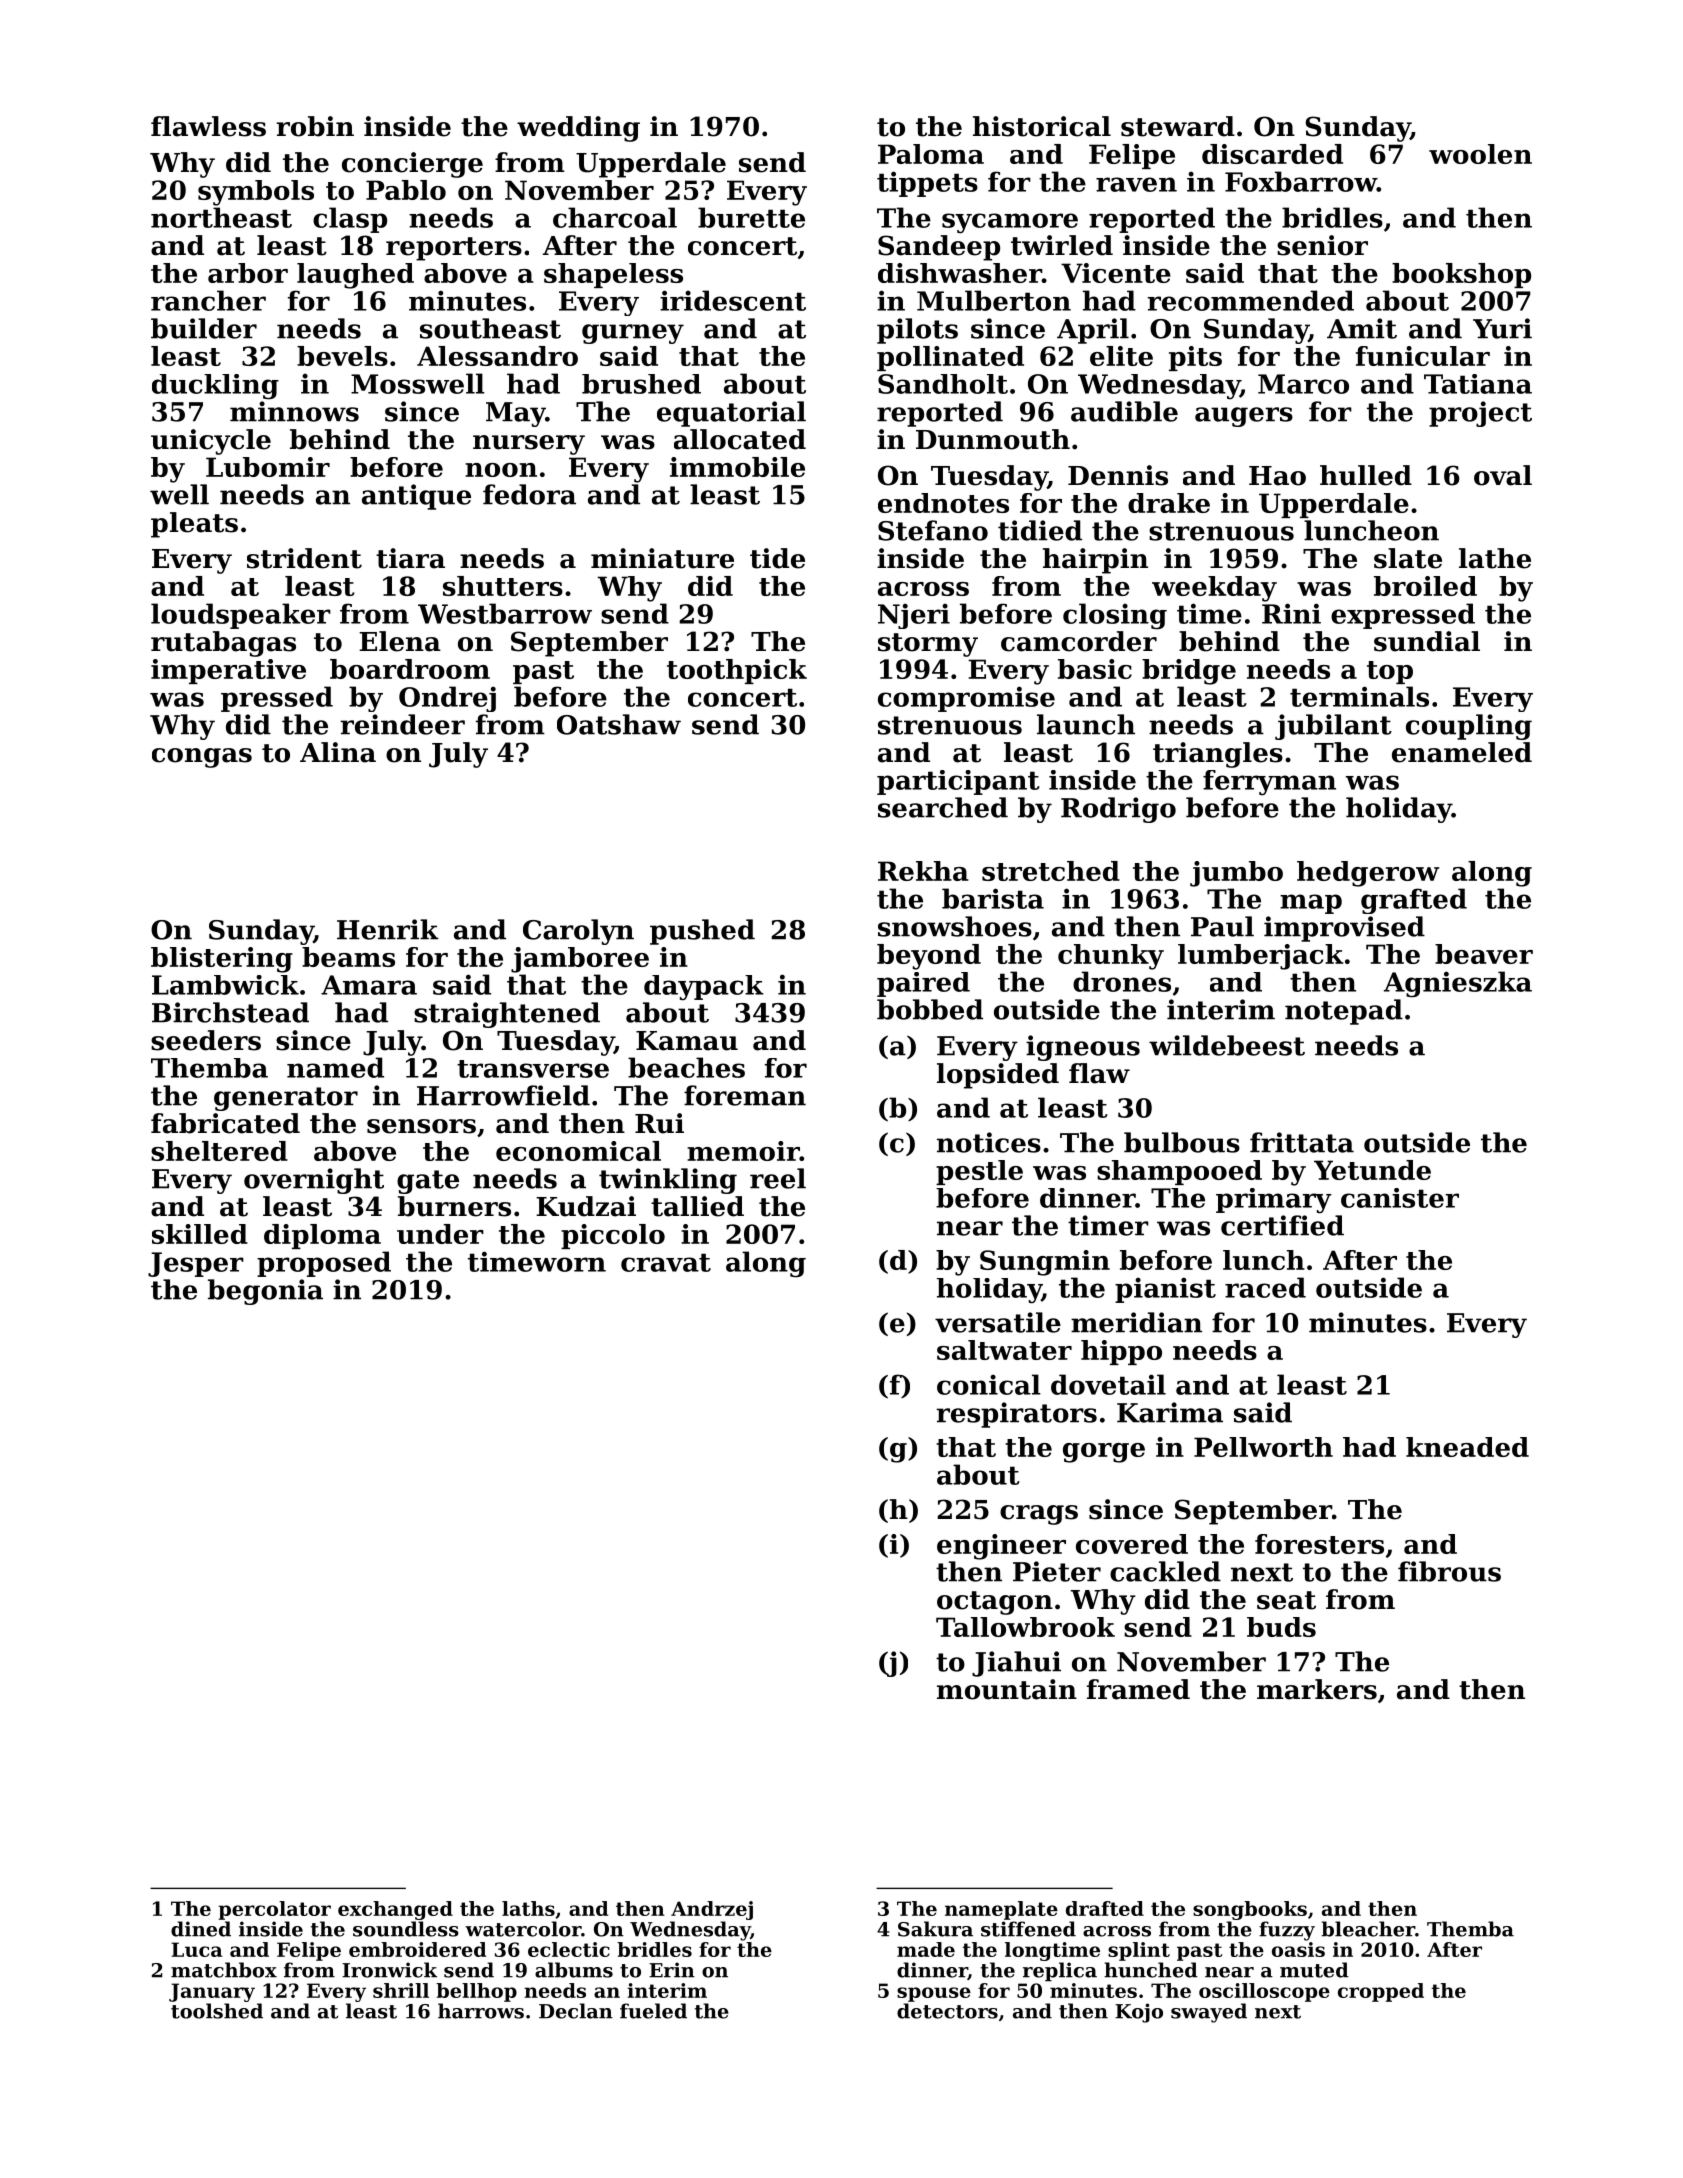  I want to click on pits, so click(1195, 358).
